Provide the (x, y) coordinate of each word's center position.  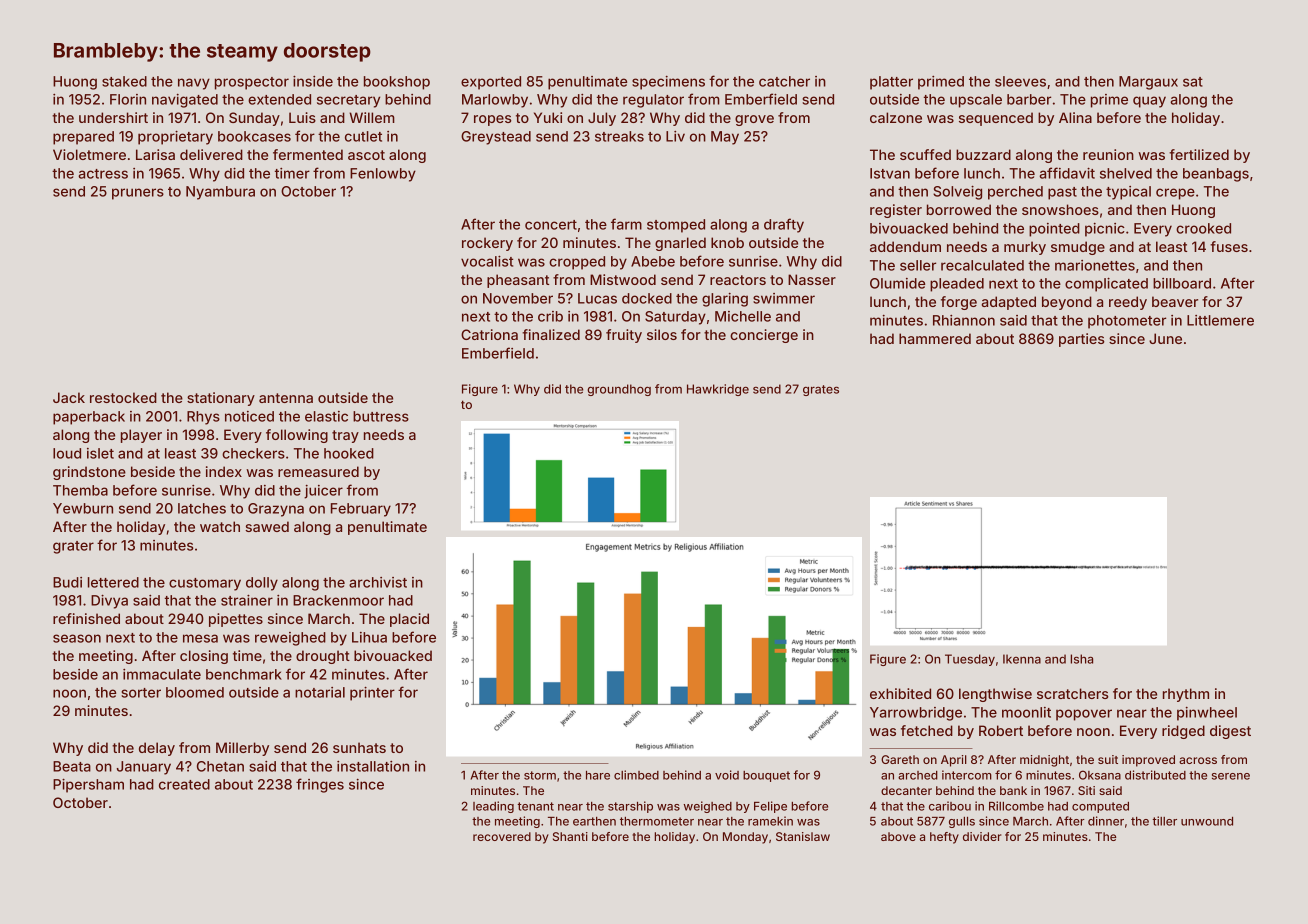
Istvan (890, 173)
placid (409, 620)
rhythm (1186, 695)
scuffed (925, 154)
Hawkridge (718, 390)
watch (220, 526)
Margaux (1148, 83)
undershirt (113, 117)
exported (491, 83)
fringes (320, 785)
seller (918, 265)
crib (550, 316)
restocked (123, 397)
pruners (138, 194)
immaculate (162, 674)
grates (821, 390)
